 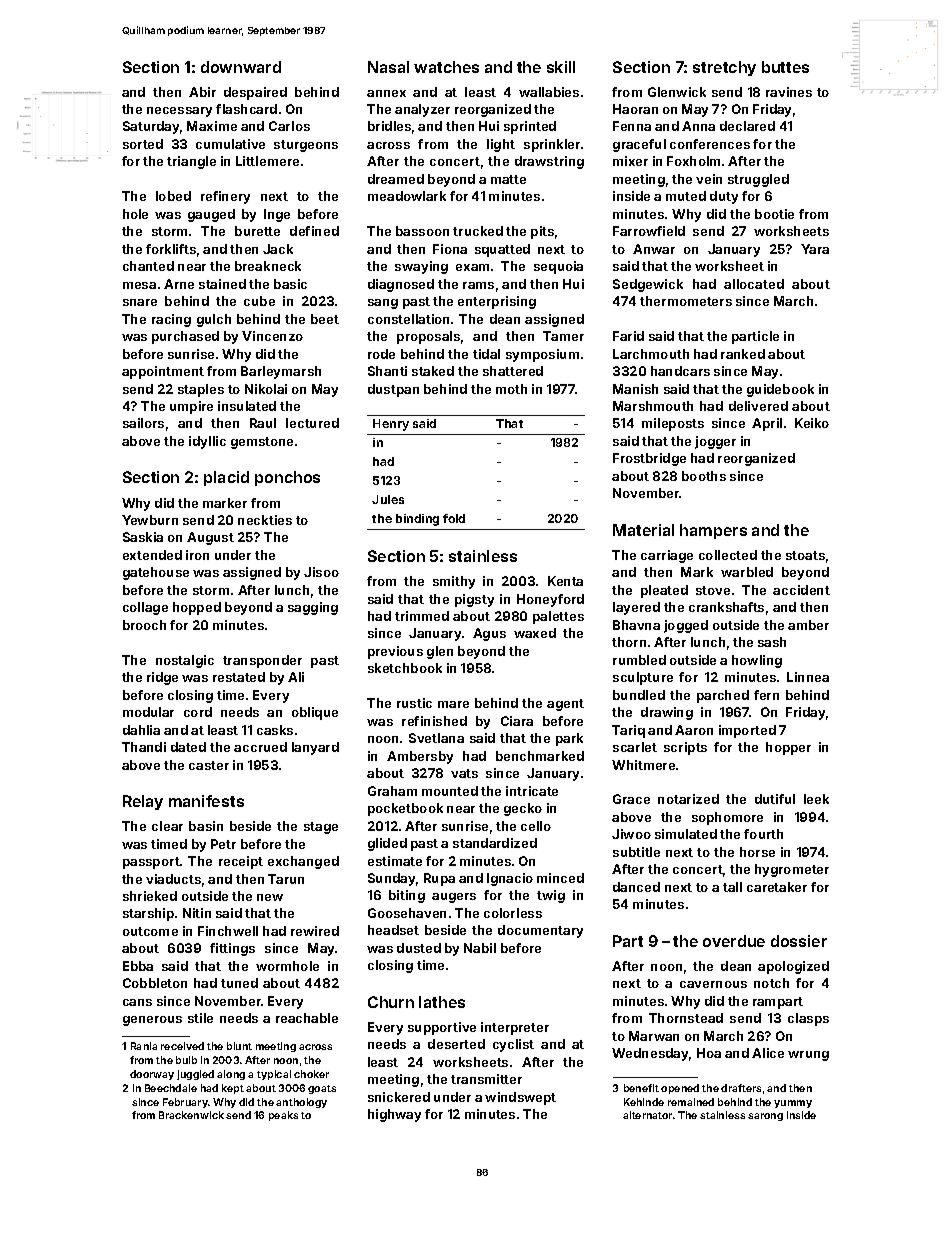 I want to click on Kenta, so click(x=565, y=581).
